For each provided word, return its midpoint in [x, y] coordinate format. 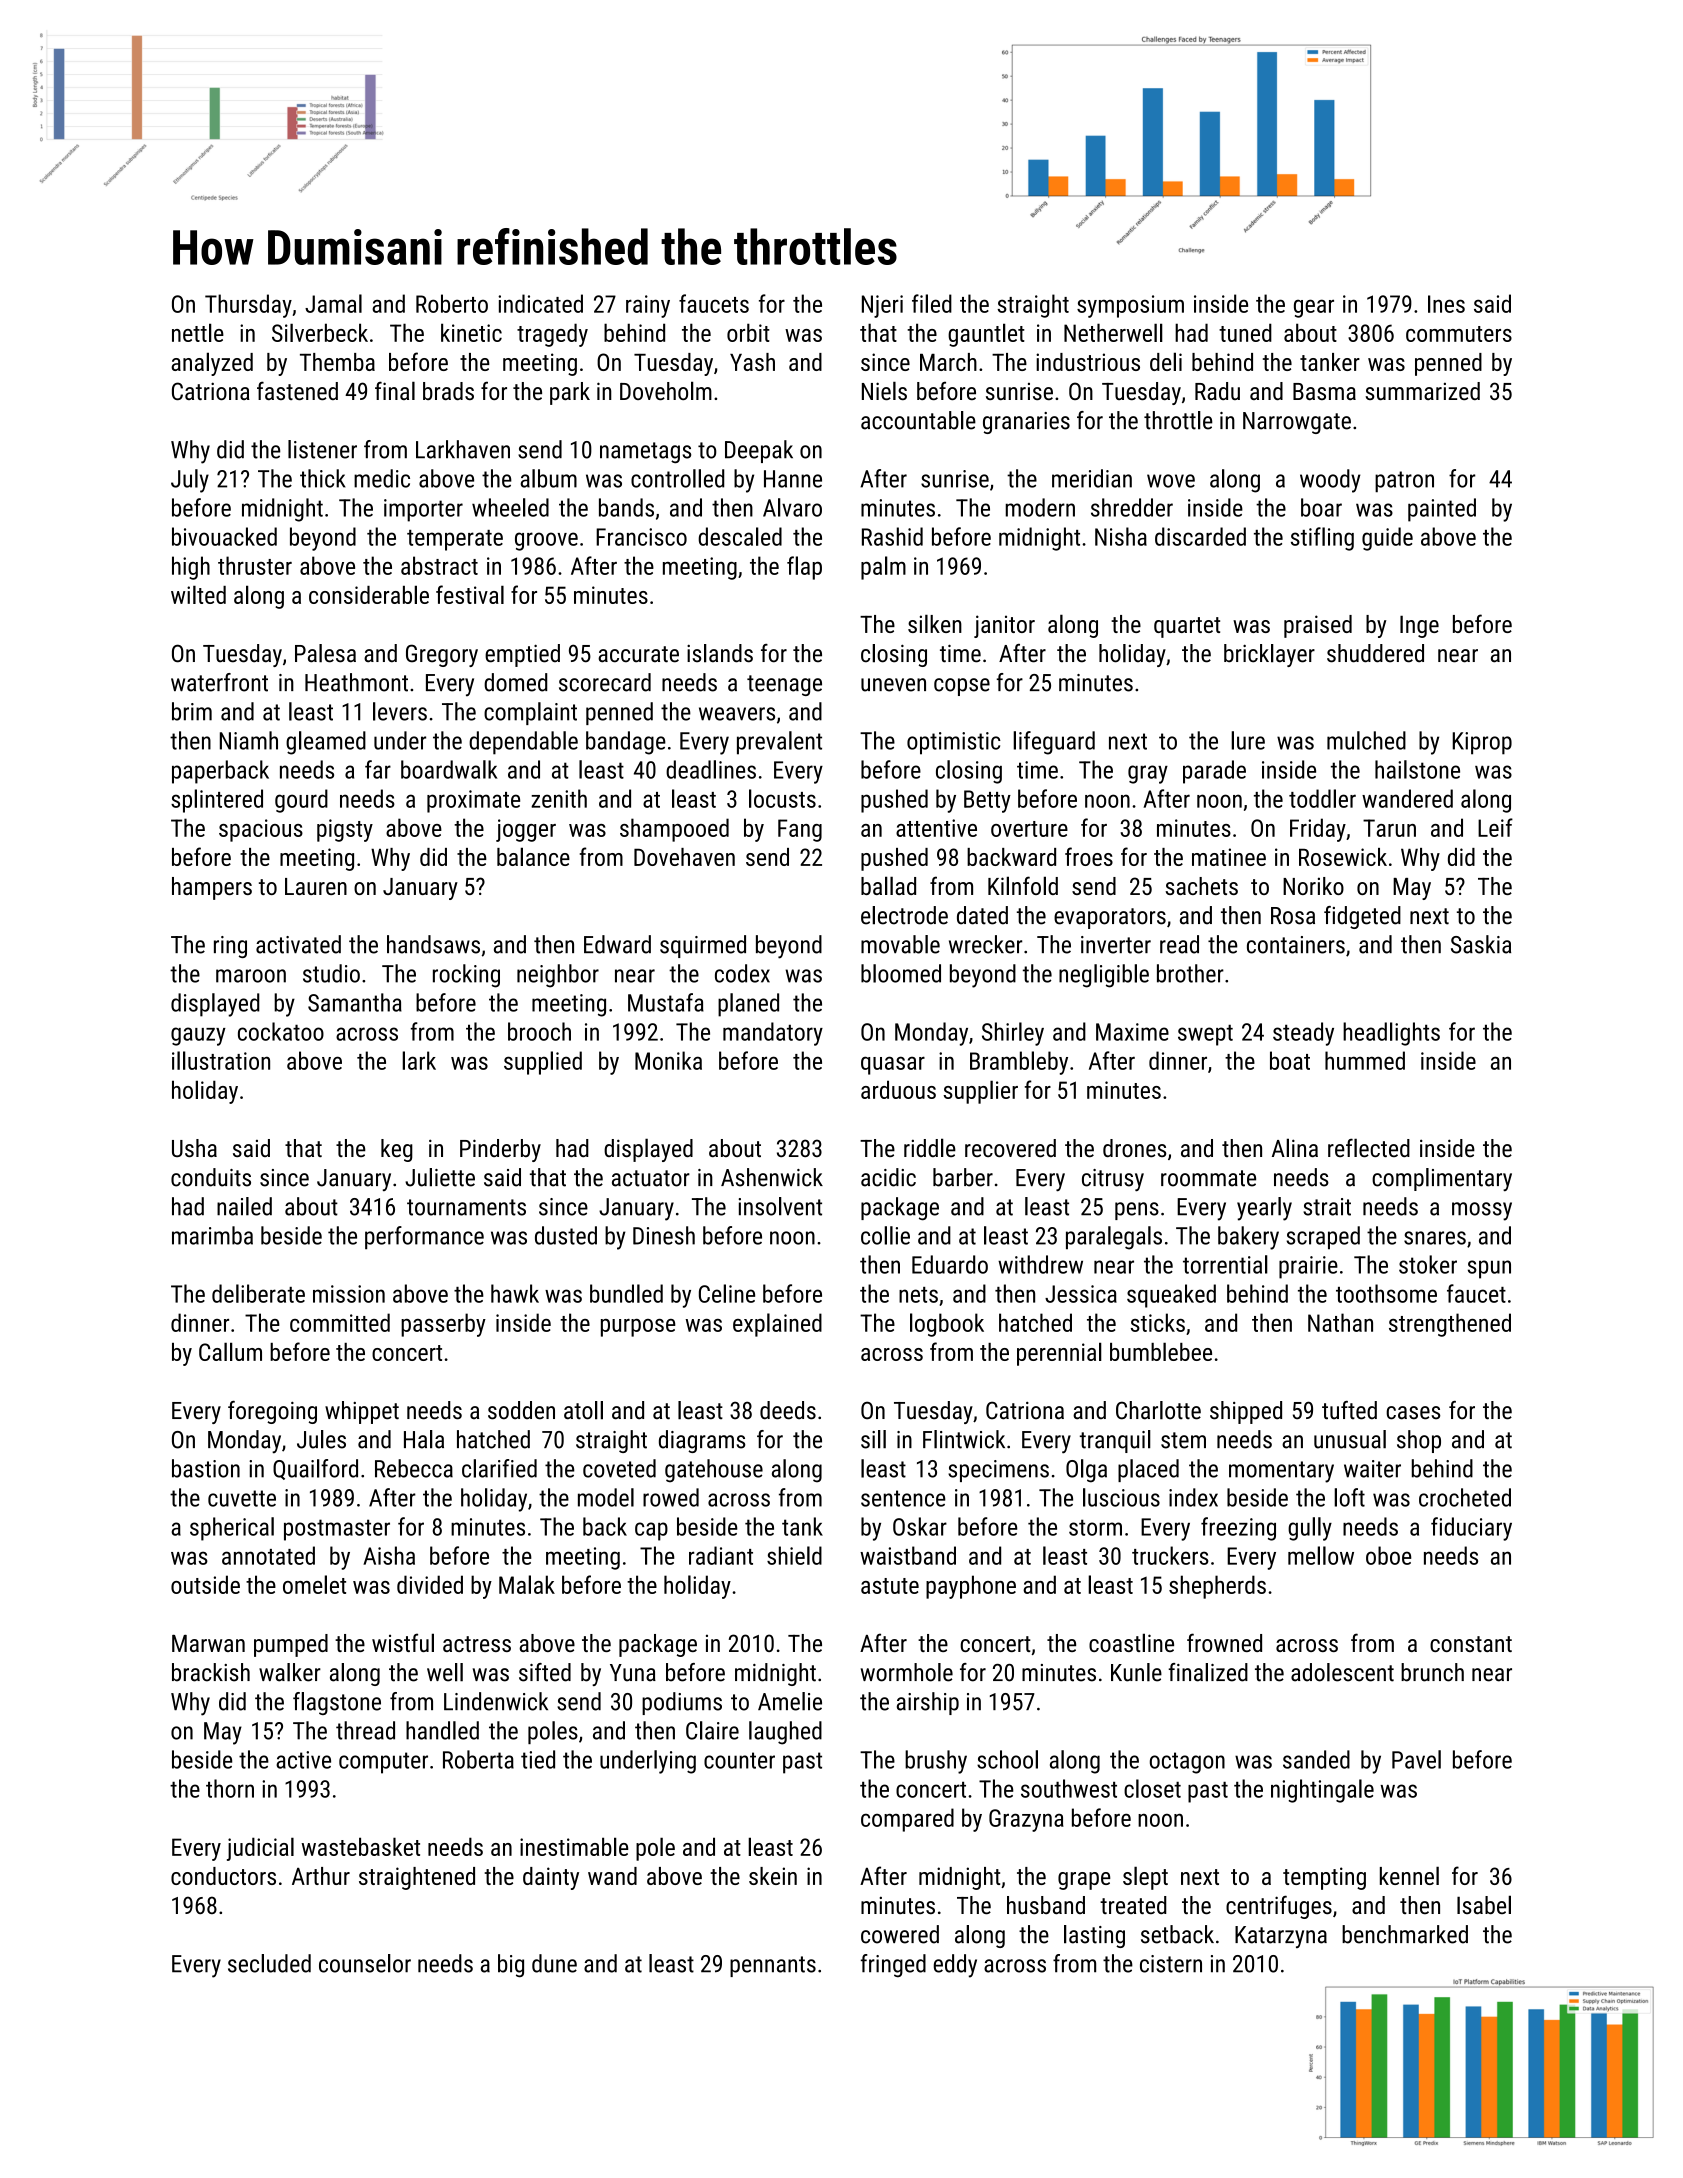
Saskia [1481, 944]
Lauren [316, 886]
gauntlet [986, 335]
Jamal [333, 303]
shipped [1246, 1412]
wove [1171, 481]
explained [777, 1325]
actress [477, 1644]
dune [554, 1963]
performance [424, 1238]
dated [982, 915]
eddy [955, 1966]
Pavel [1416, 1759]
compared [907, 1820]
